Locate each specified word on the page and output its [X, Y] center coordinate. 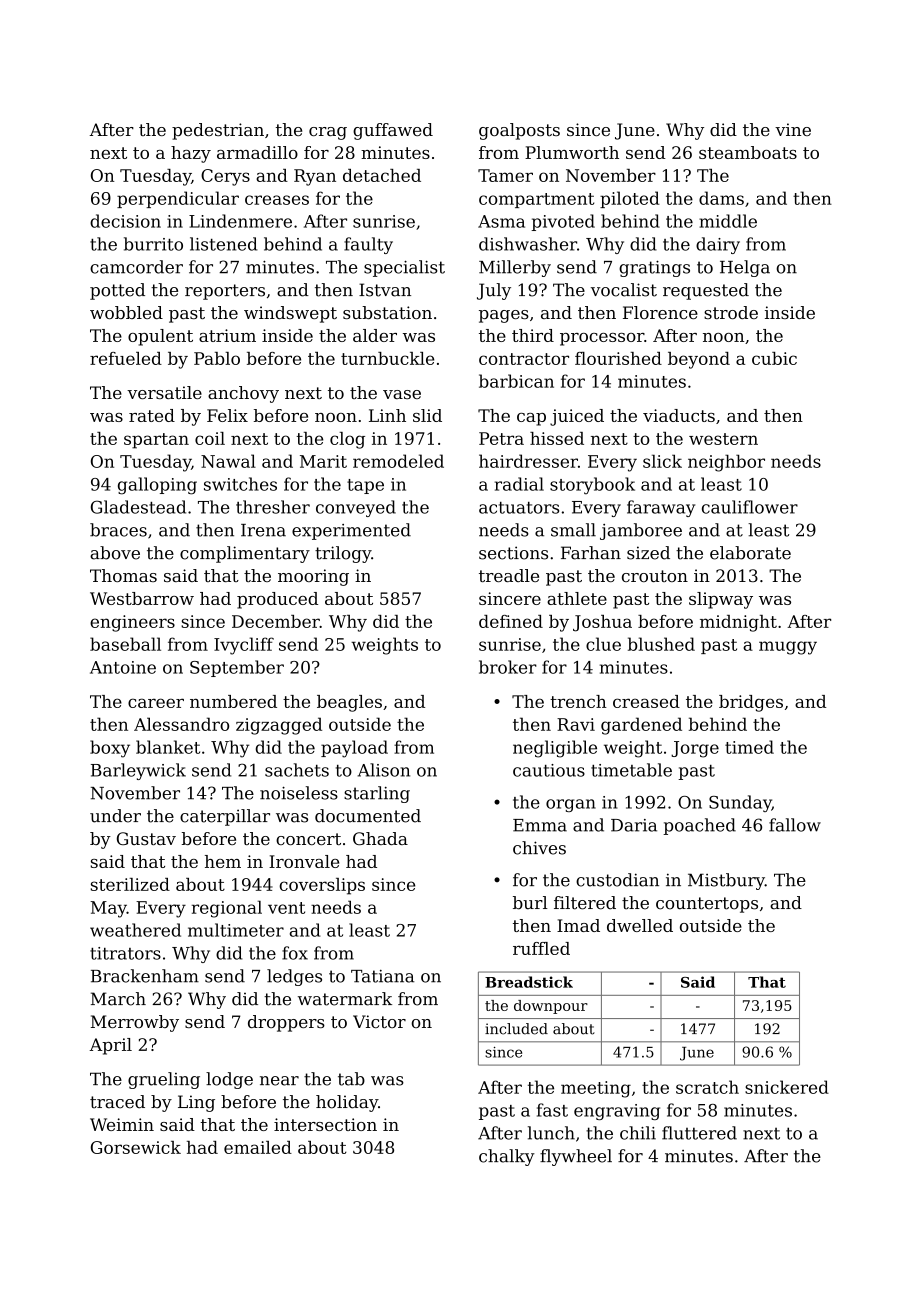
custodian [617, 880]
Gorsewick [136, 1147]
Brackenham [145, 976]
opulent [160, 337]
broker [508, 667]
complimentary [245, 554]
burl [530, 903]
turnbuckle [387, 358]
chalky [507, 1157]
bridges [751, 703]
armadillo [257, 152]
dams [721, 198]
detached [382, 175]
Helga [745, 268]
